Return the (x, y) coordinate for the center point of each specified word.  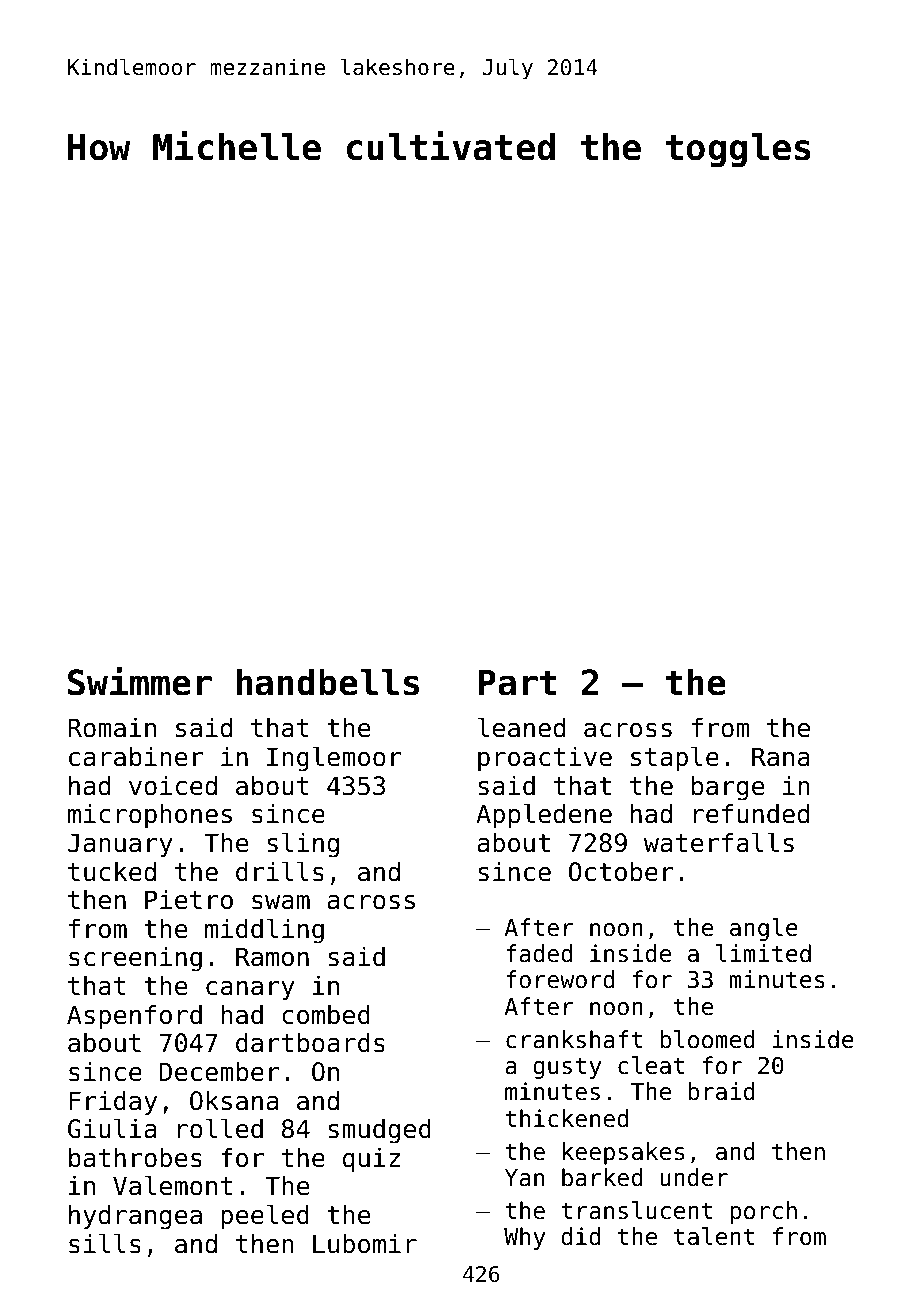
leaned (521, 727)
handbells (328, 682)
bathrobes (135, 1157)
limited (763, 953)
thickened (567, 1118)
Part (517, 682)
